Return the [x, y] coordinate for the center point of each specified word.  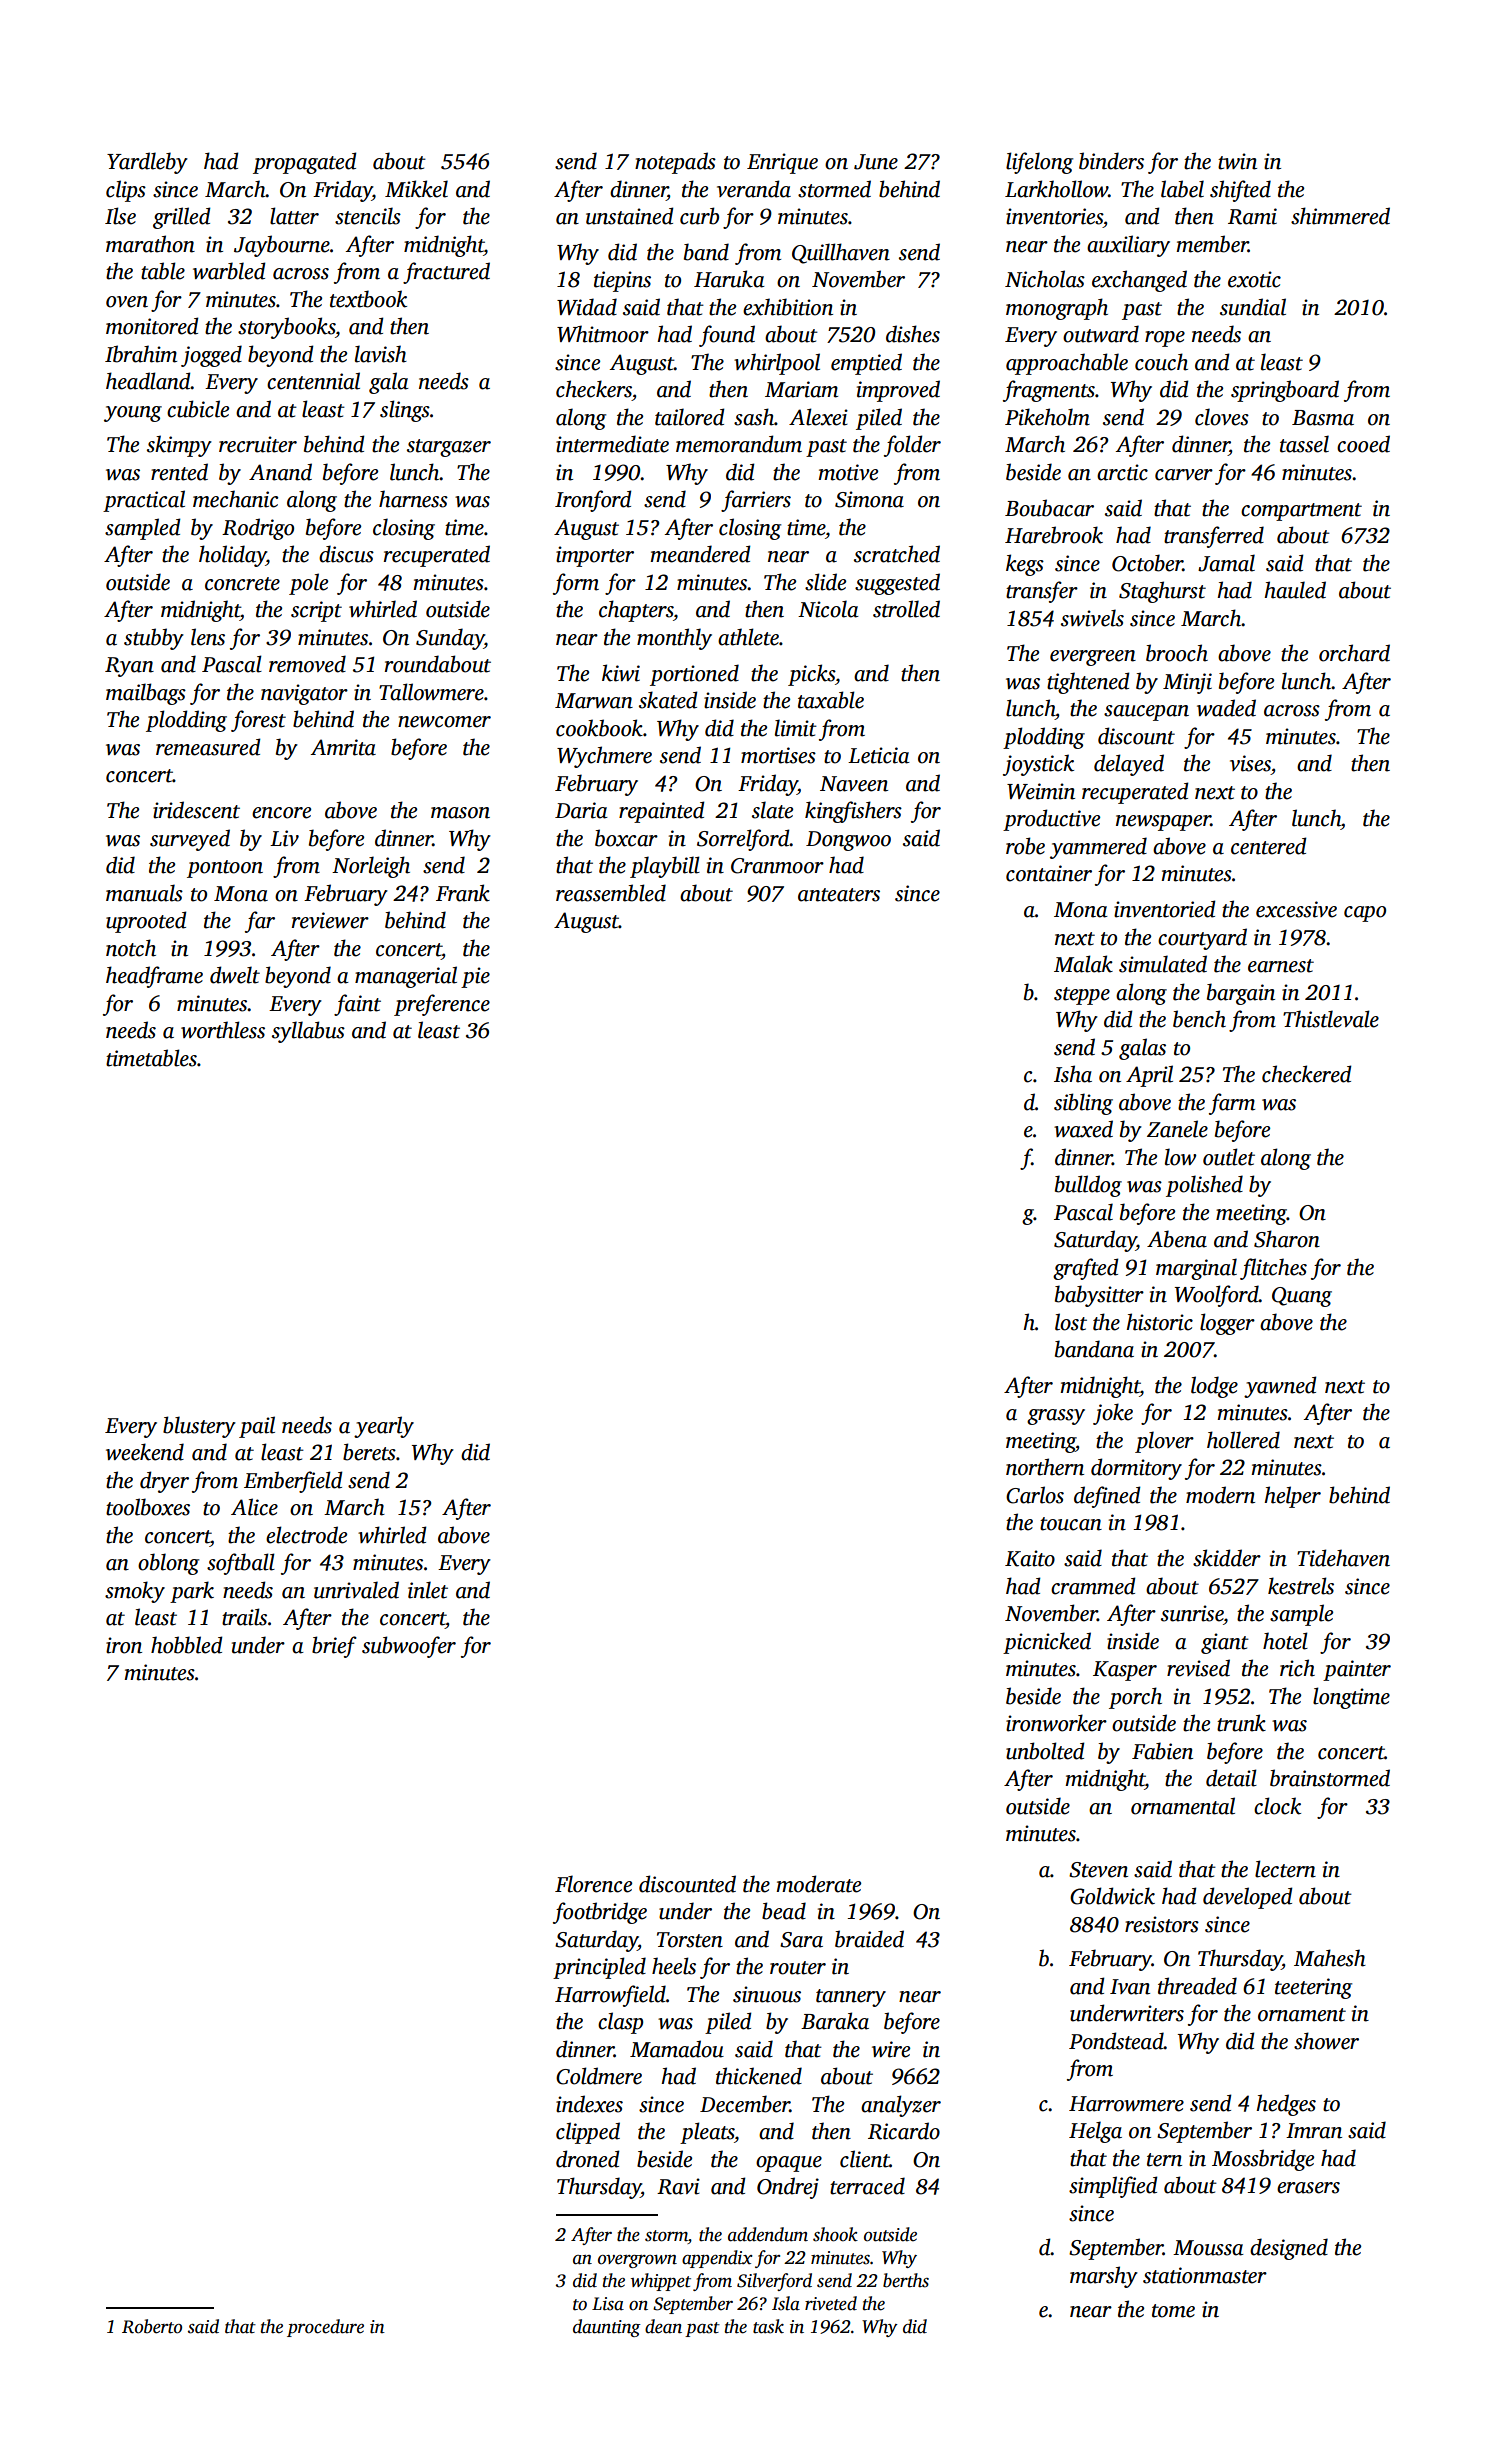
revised [1198, 1668]
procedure [325, 2328]
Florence [593, 1884]
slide [825, 582]
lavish [381, 354]
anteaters [839, 895]
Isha [1073, 1074]
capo [1365, 914]
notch [131, 948]
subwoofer [409, 1647]
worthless [223, 1030]
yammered [1098, 848]
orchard [1354, 653]
